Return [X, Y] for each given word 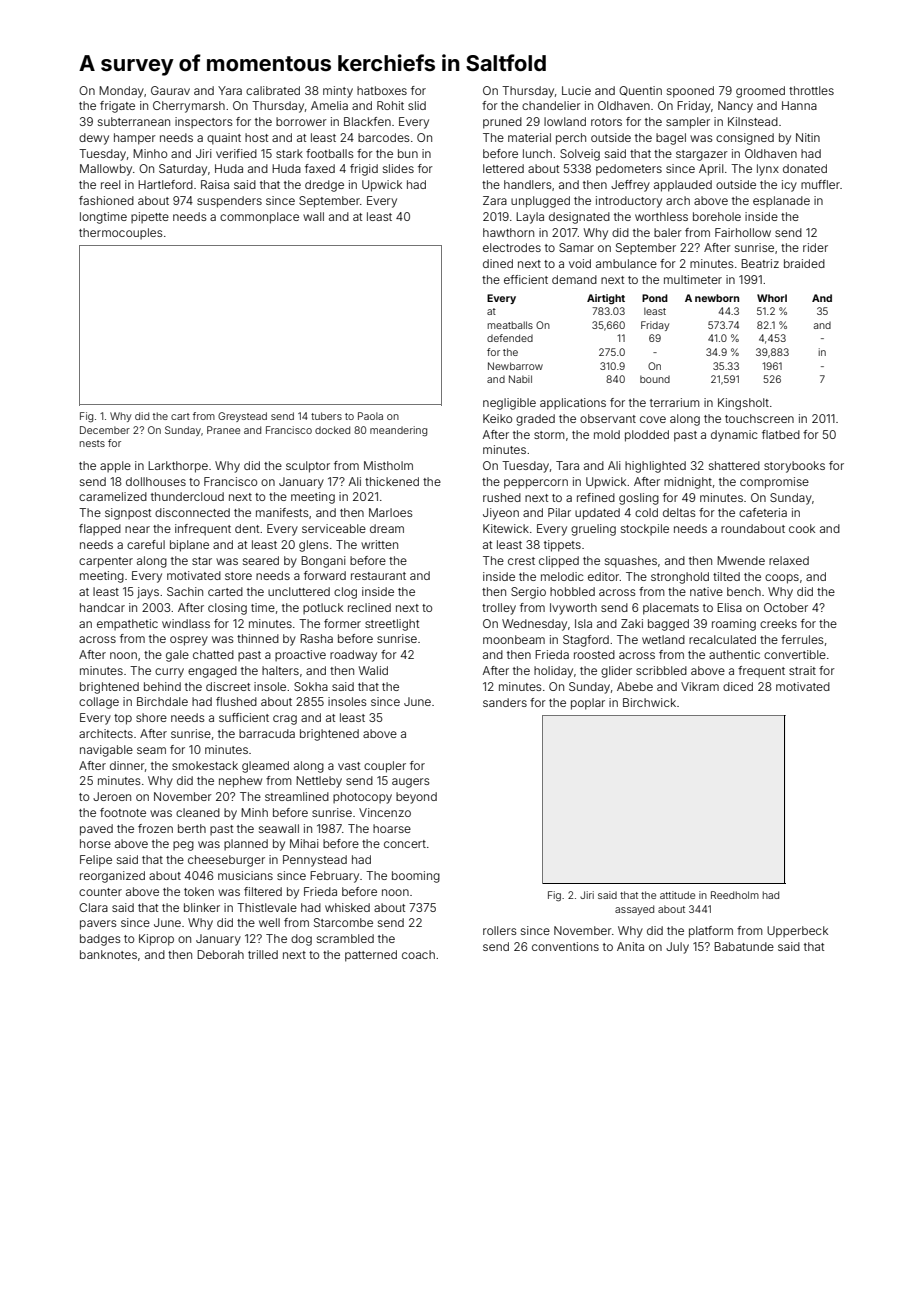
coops [782, 579]
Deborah [220, 954]
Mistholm [388, 465]
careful [146, 544]
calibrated [273, 90]
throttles [811, 90]
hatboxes [382, 90]
